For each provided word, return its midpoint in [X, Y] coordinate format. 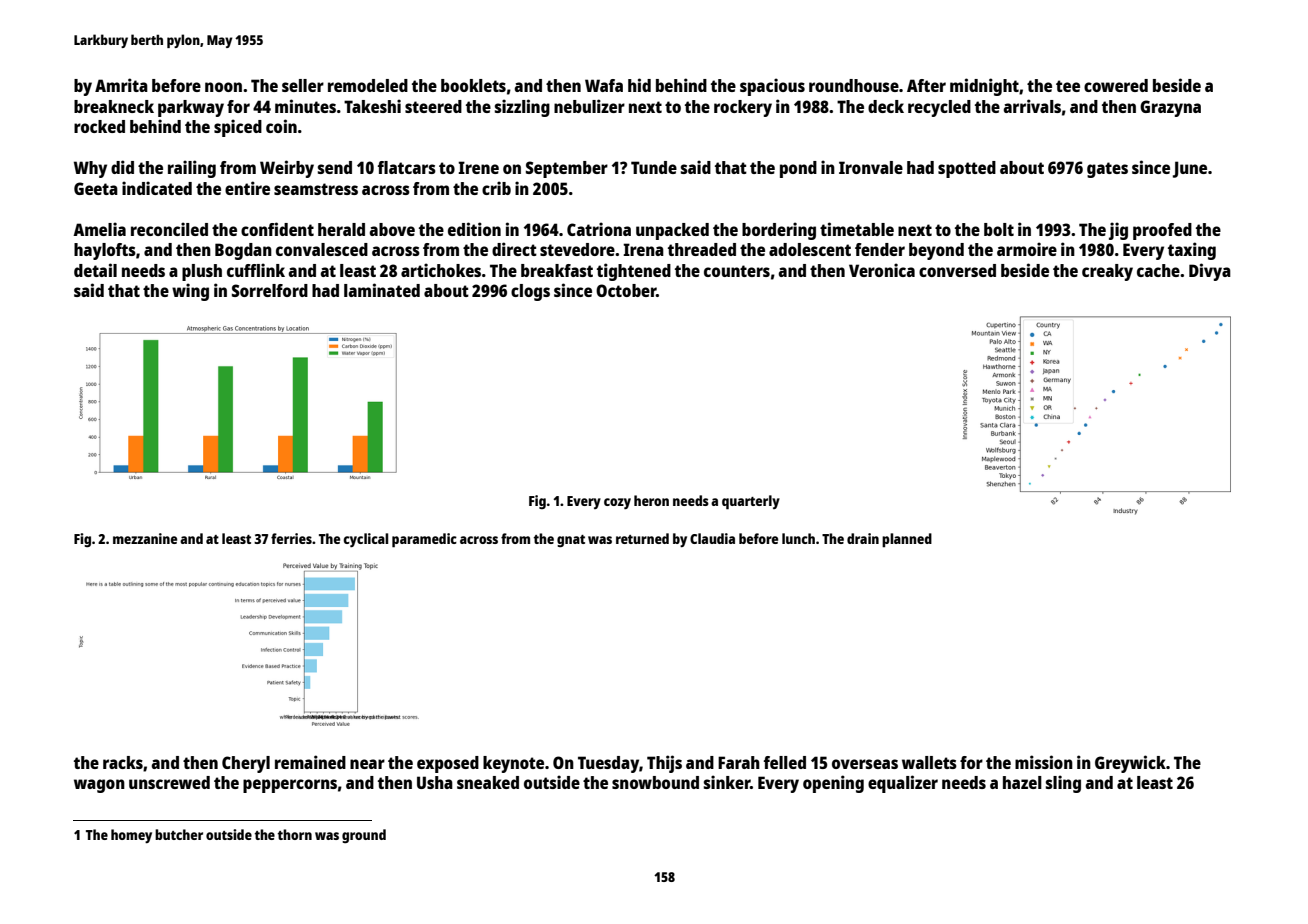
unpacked [672, 231]
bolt [999, 229]
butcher [179, 834]
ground [364, 836]
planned [907, 540]
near [367, 764]
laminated [382, 290]
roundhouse [854, 85]
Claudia [712, 538]
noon [223, 87]
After [926, 85]
